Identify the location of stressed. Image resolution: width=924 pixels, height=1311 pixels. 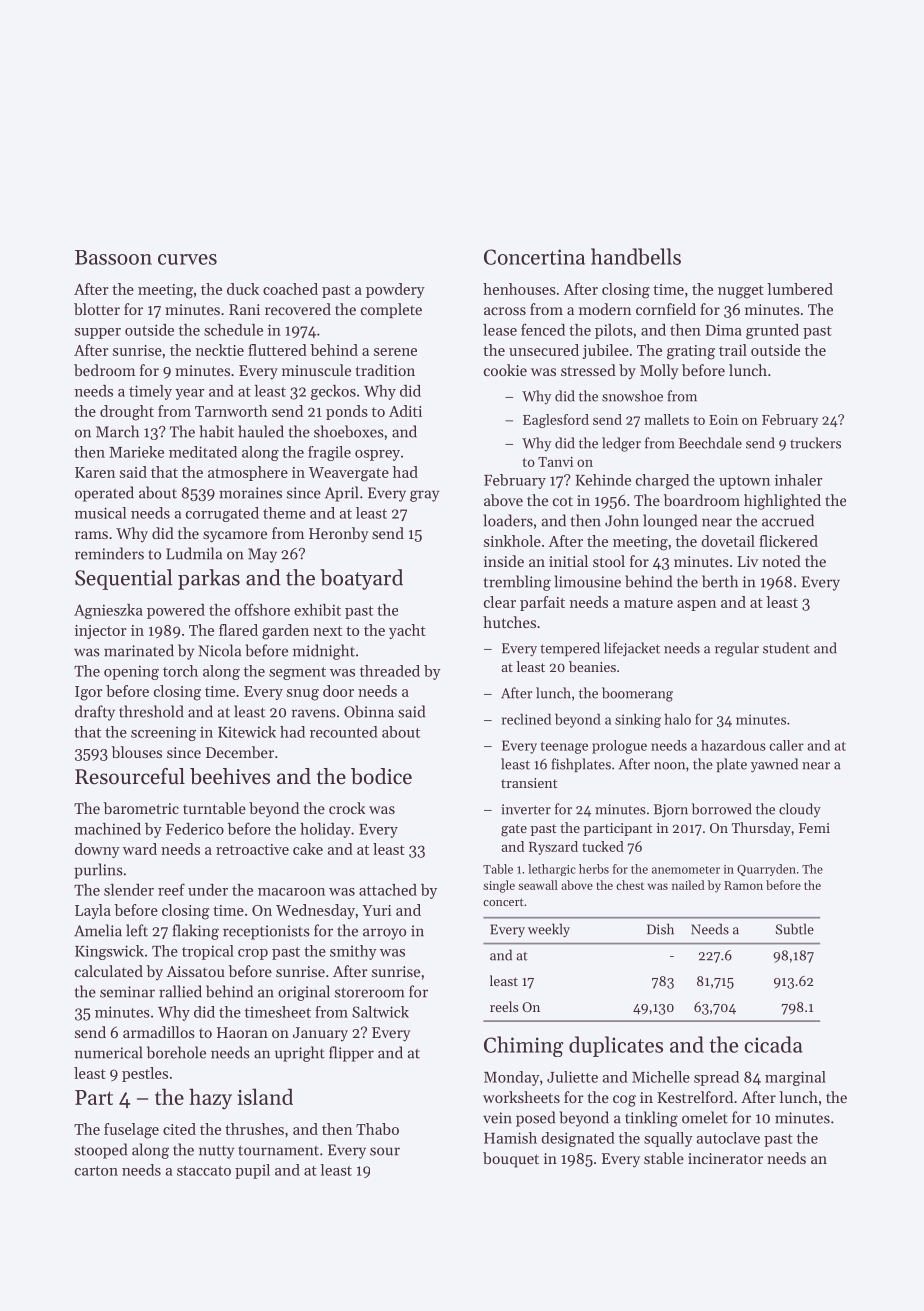
(588, 370).
